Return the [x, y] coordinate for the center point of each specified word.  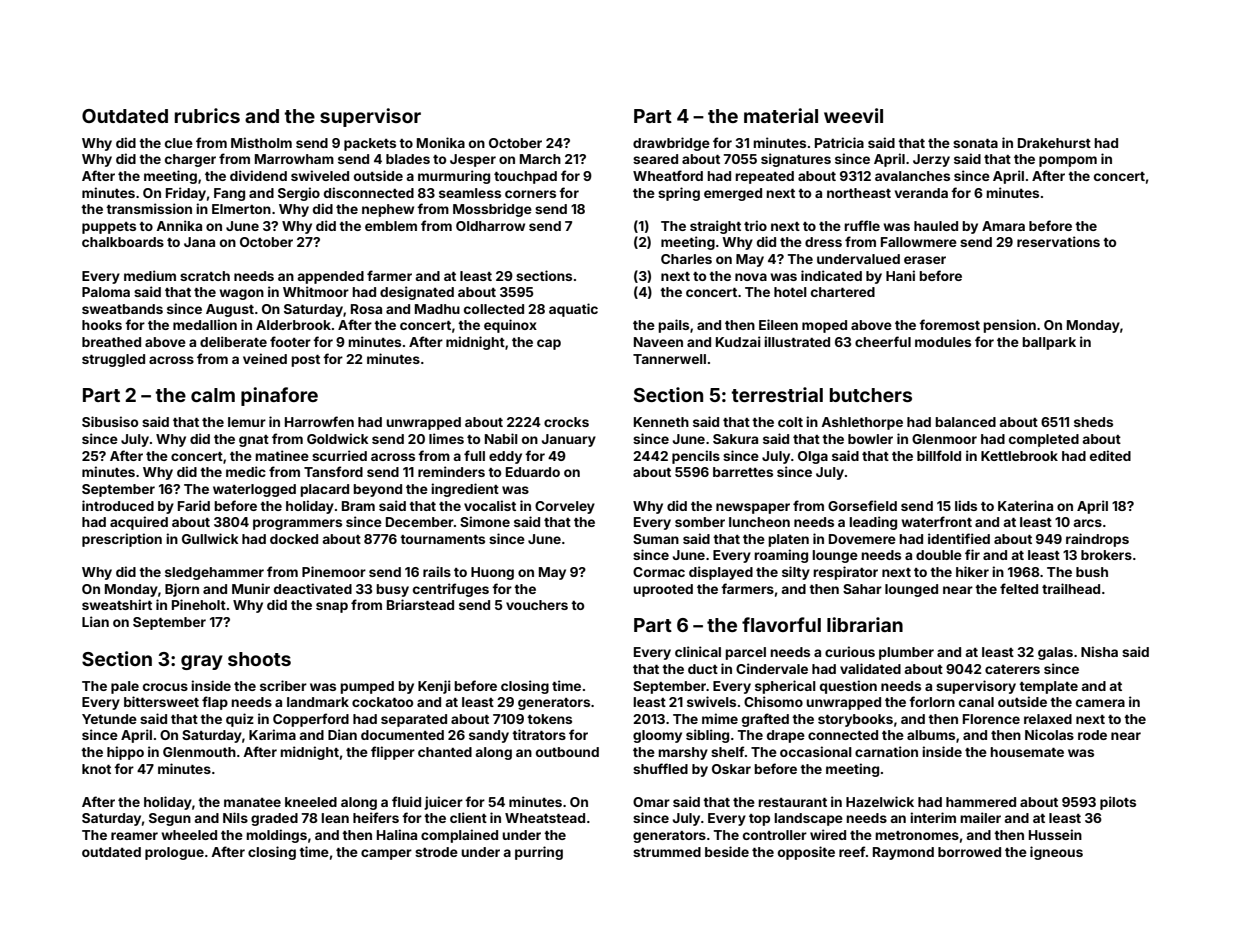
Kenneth [661, 422]
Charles [686, 259]
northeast [859, 193]
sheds [1093, 422]
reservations [1058, 241]
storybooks [855, 720]
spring [679, 194]
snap [332, 607]
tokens [549, 719]
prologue [174, 853]
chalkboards [123, 242]
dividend [258, 175]
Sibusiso [110, 421]
